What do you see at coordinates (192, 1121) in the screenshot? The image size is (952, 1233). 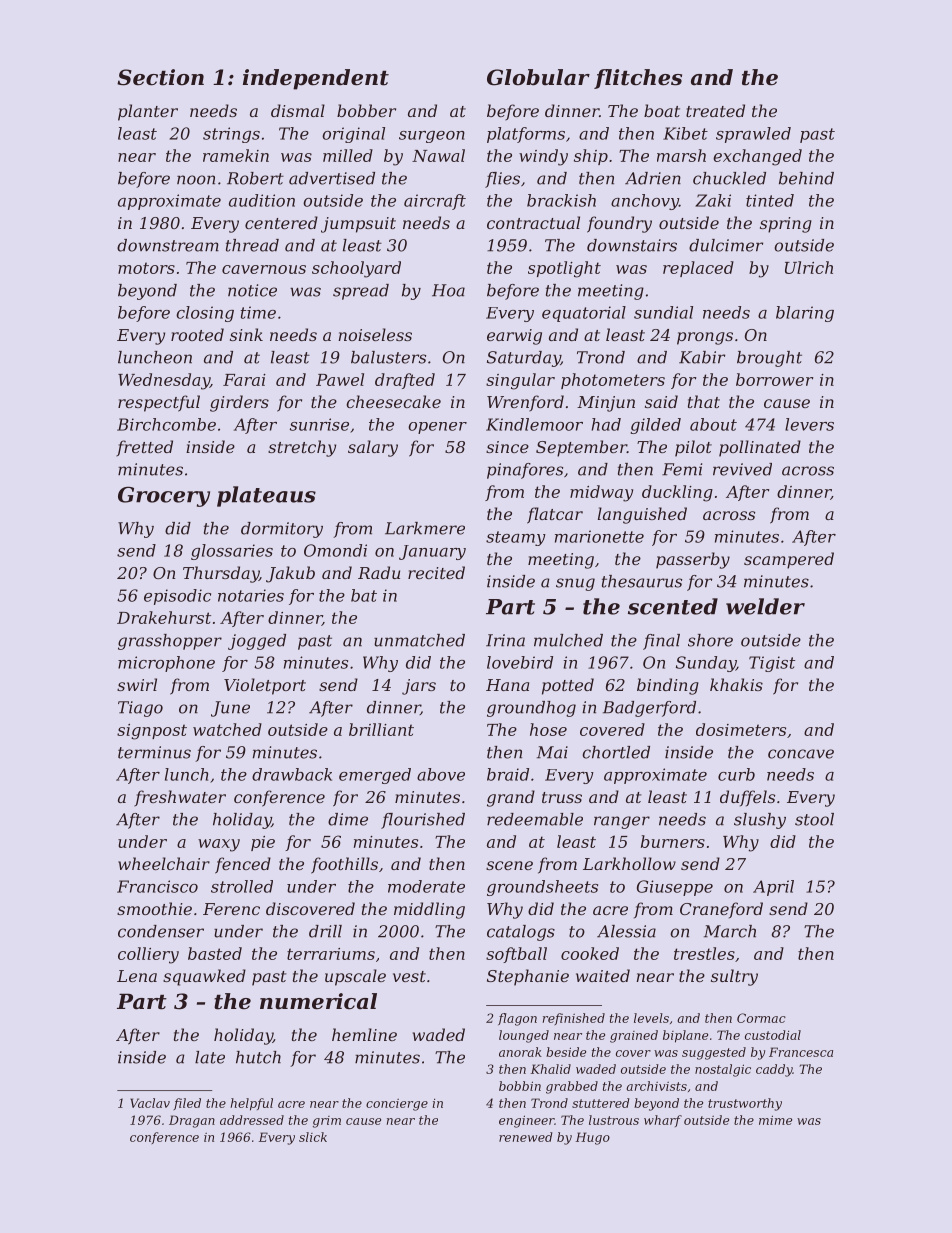 I see `Dragan` at bounding box center [192, 1121].
